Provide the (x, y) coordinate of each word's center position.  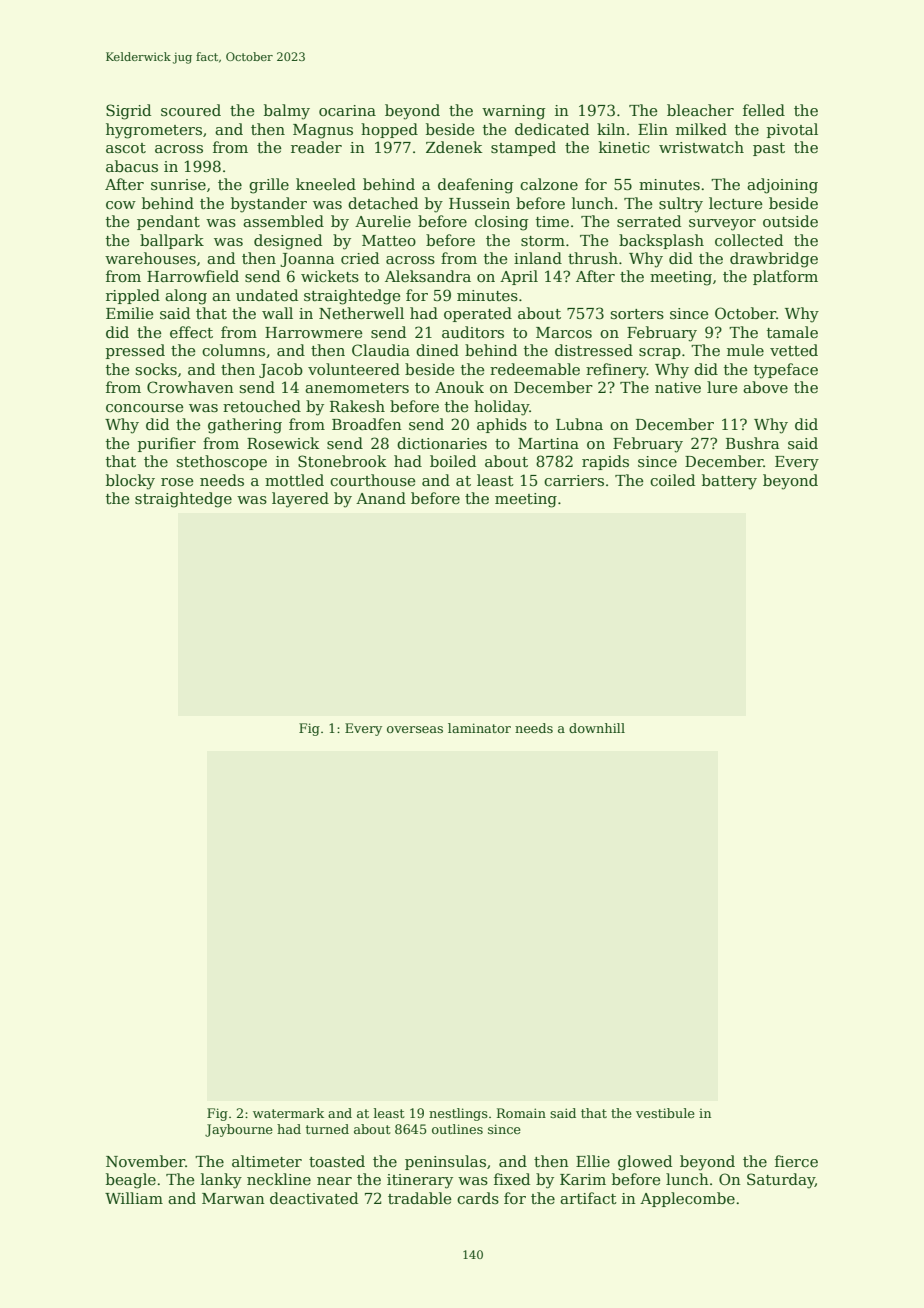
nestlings (458, 1114)
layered (300, 500)
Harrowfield (193, 276)
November (145, 1161)
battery (729, 482)
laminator (479, 728)
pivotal (792, 130)
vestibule (665, 1113)
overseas (415, 729)
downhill (597, 728)
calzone (549, 184)
